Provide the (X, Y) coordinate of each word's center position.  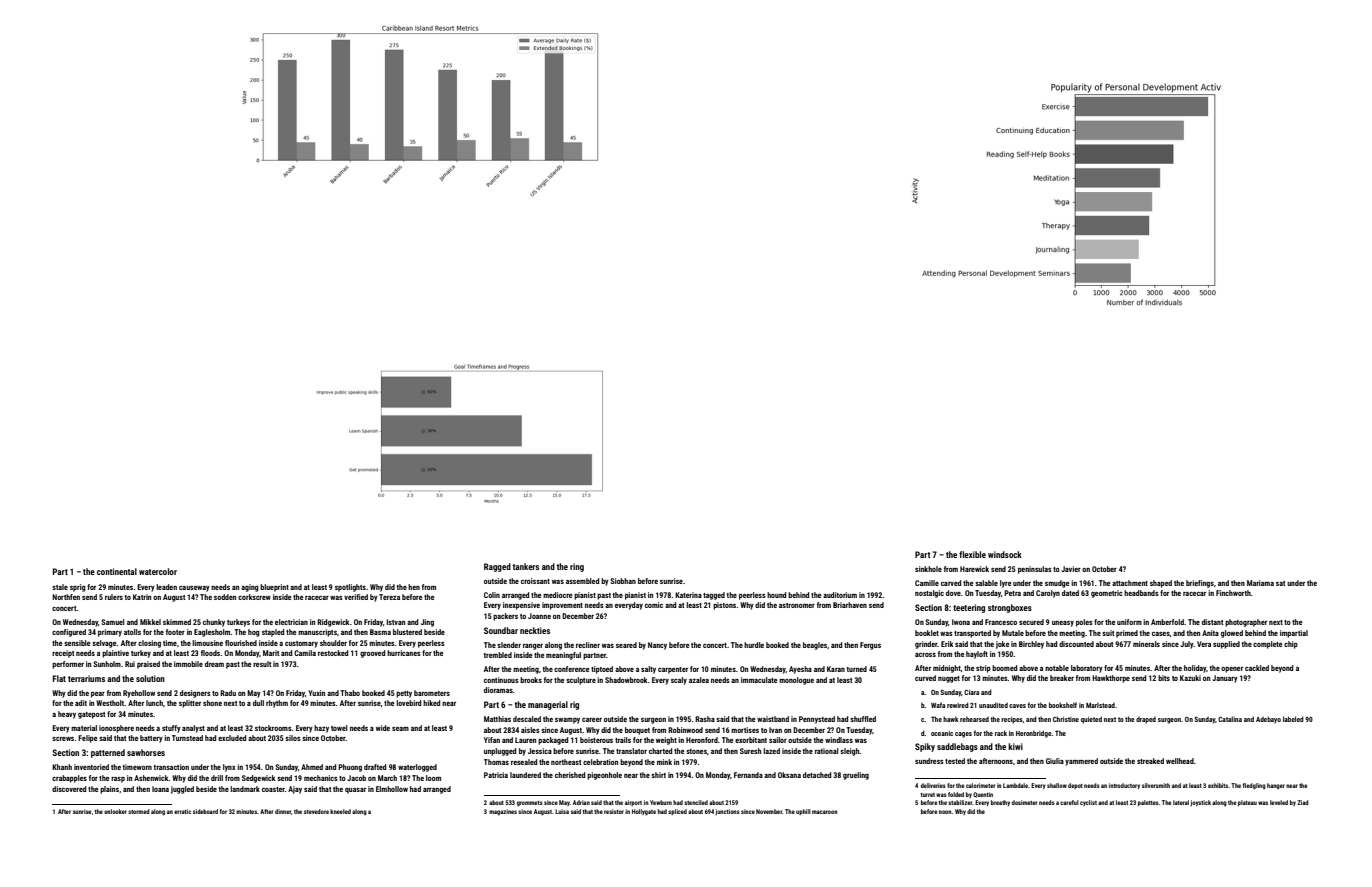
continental (117, 571)
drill (217, 778)
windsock (1005, 554)
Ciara (971, 692)
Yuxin (316, 693)
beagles (815, 646)
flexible (972, 554)
